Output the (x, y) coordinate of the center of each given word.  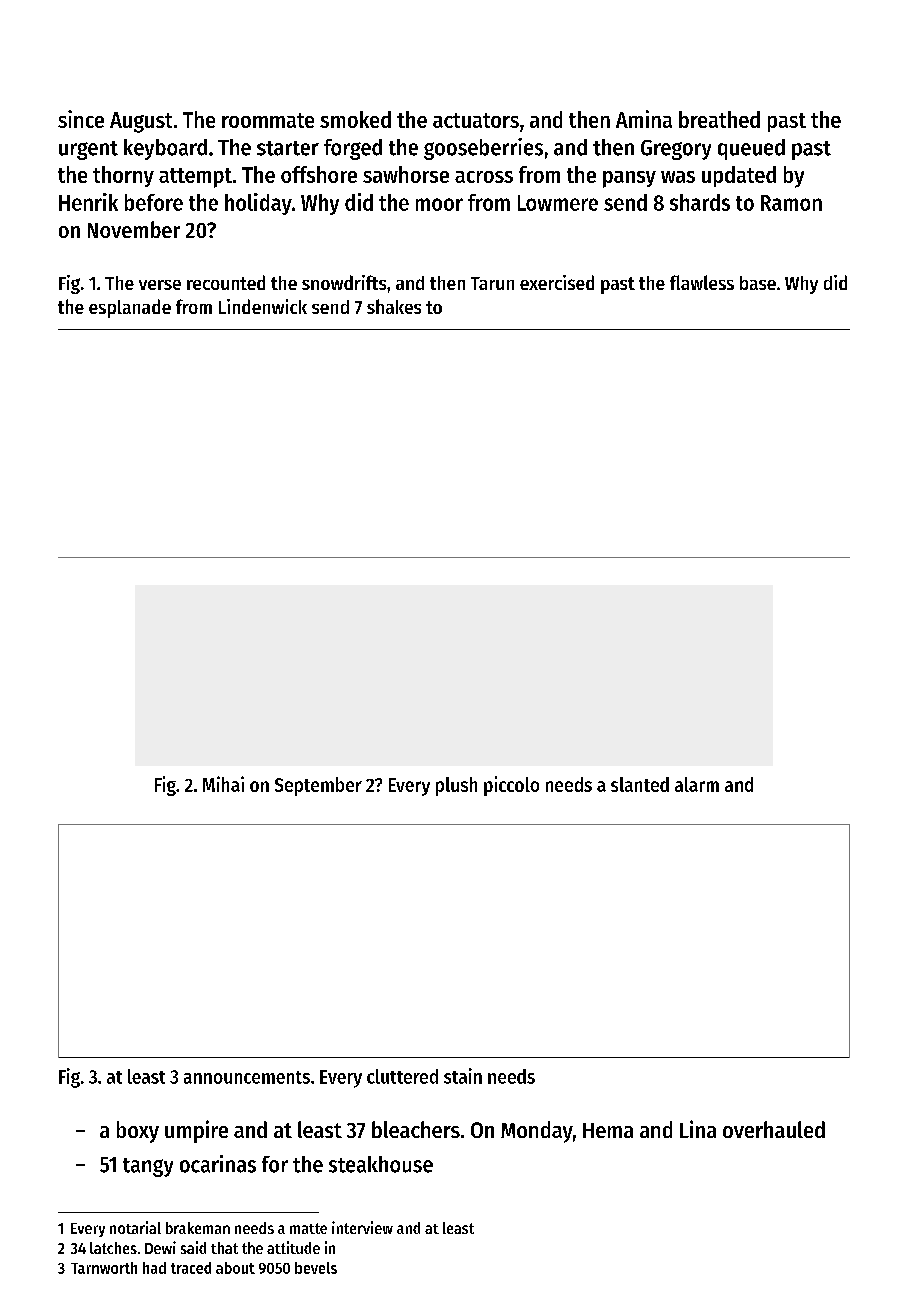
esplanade (130, 308)
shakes (394, 306)
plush (456, 786)
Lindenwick (263, 306)
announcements (247, 1077)
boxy (138, 1132)
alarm (697, 784)
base (758, 283)
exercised (557, 282)
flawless (702, 282)
